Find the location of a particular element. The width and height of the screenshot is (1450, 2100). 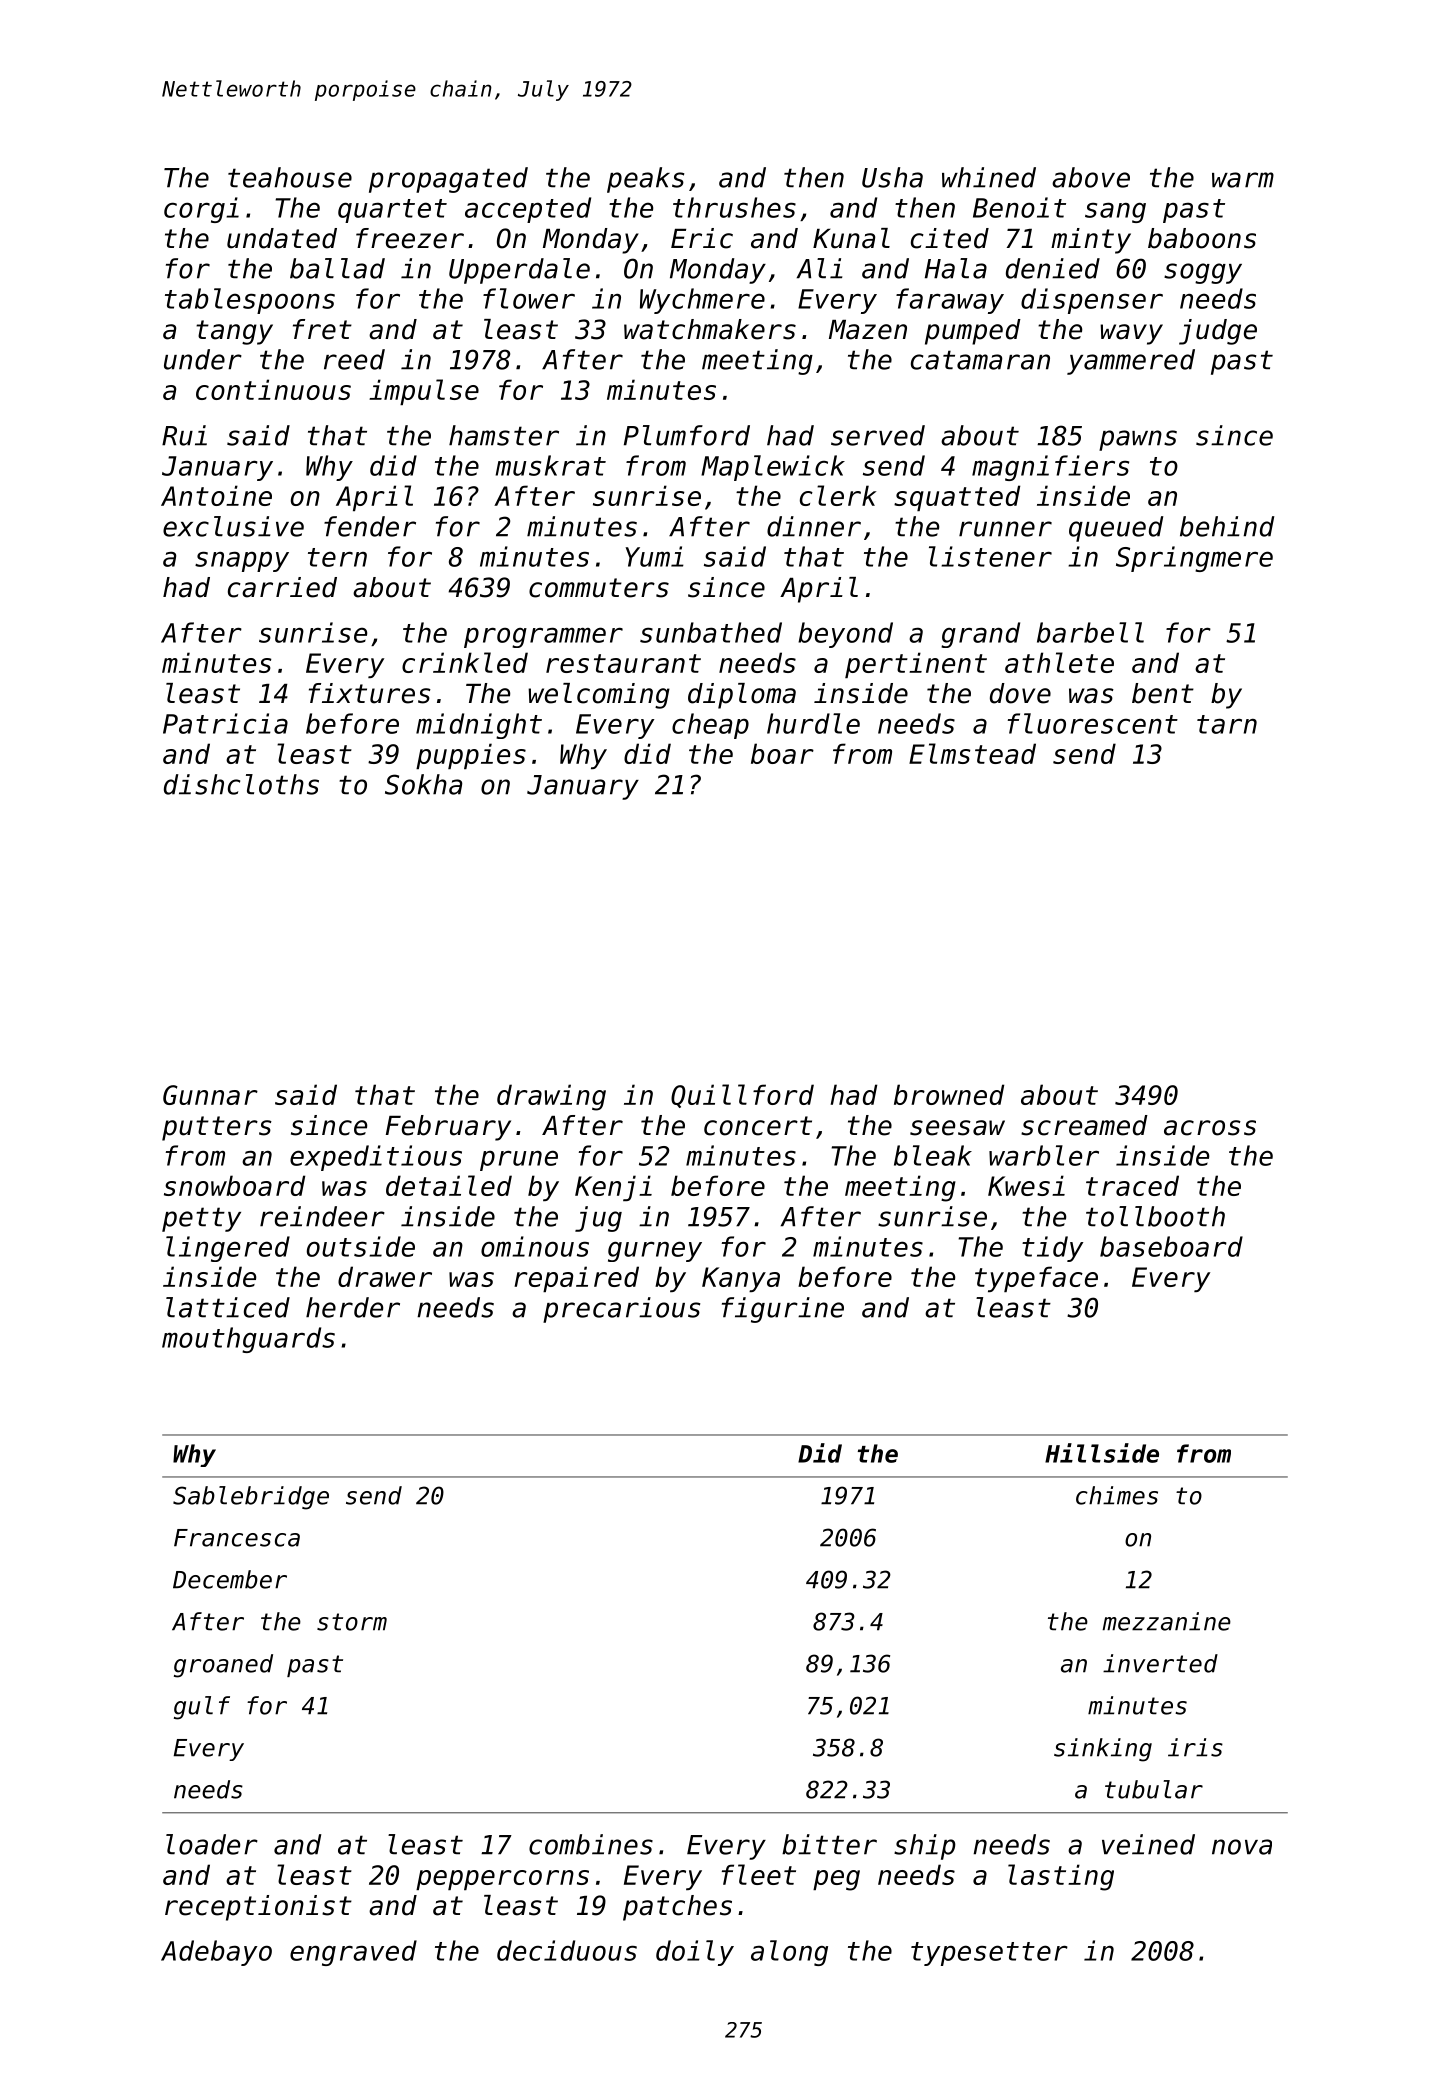

typesetter is located at coordinates (989, 1954).
